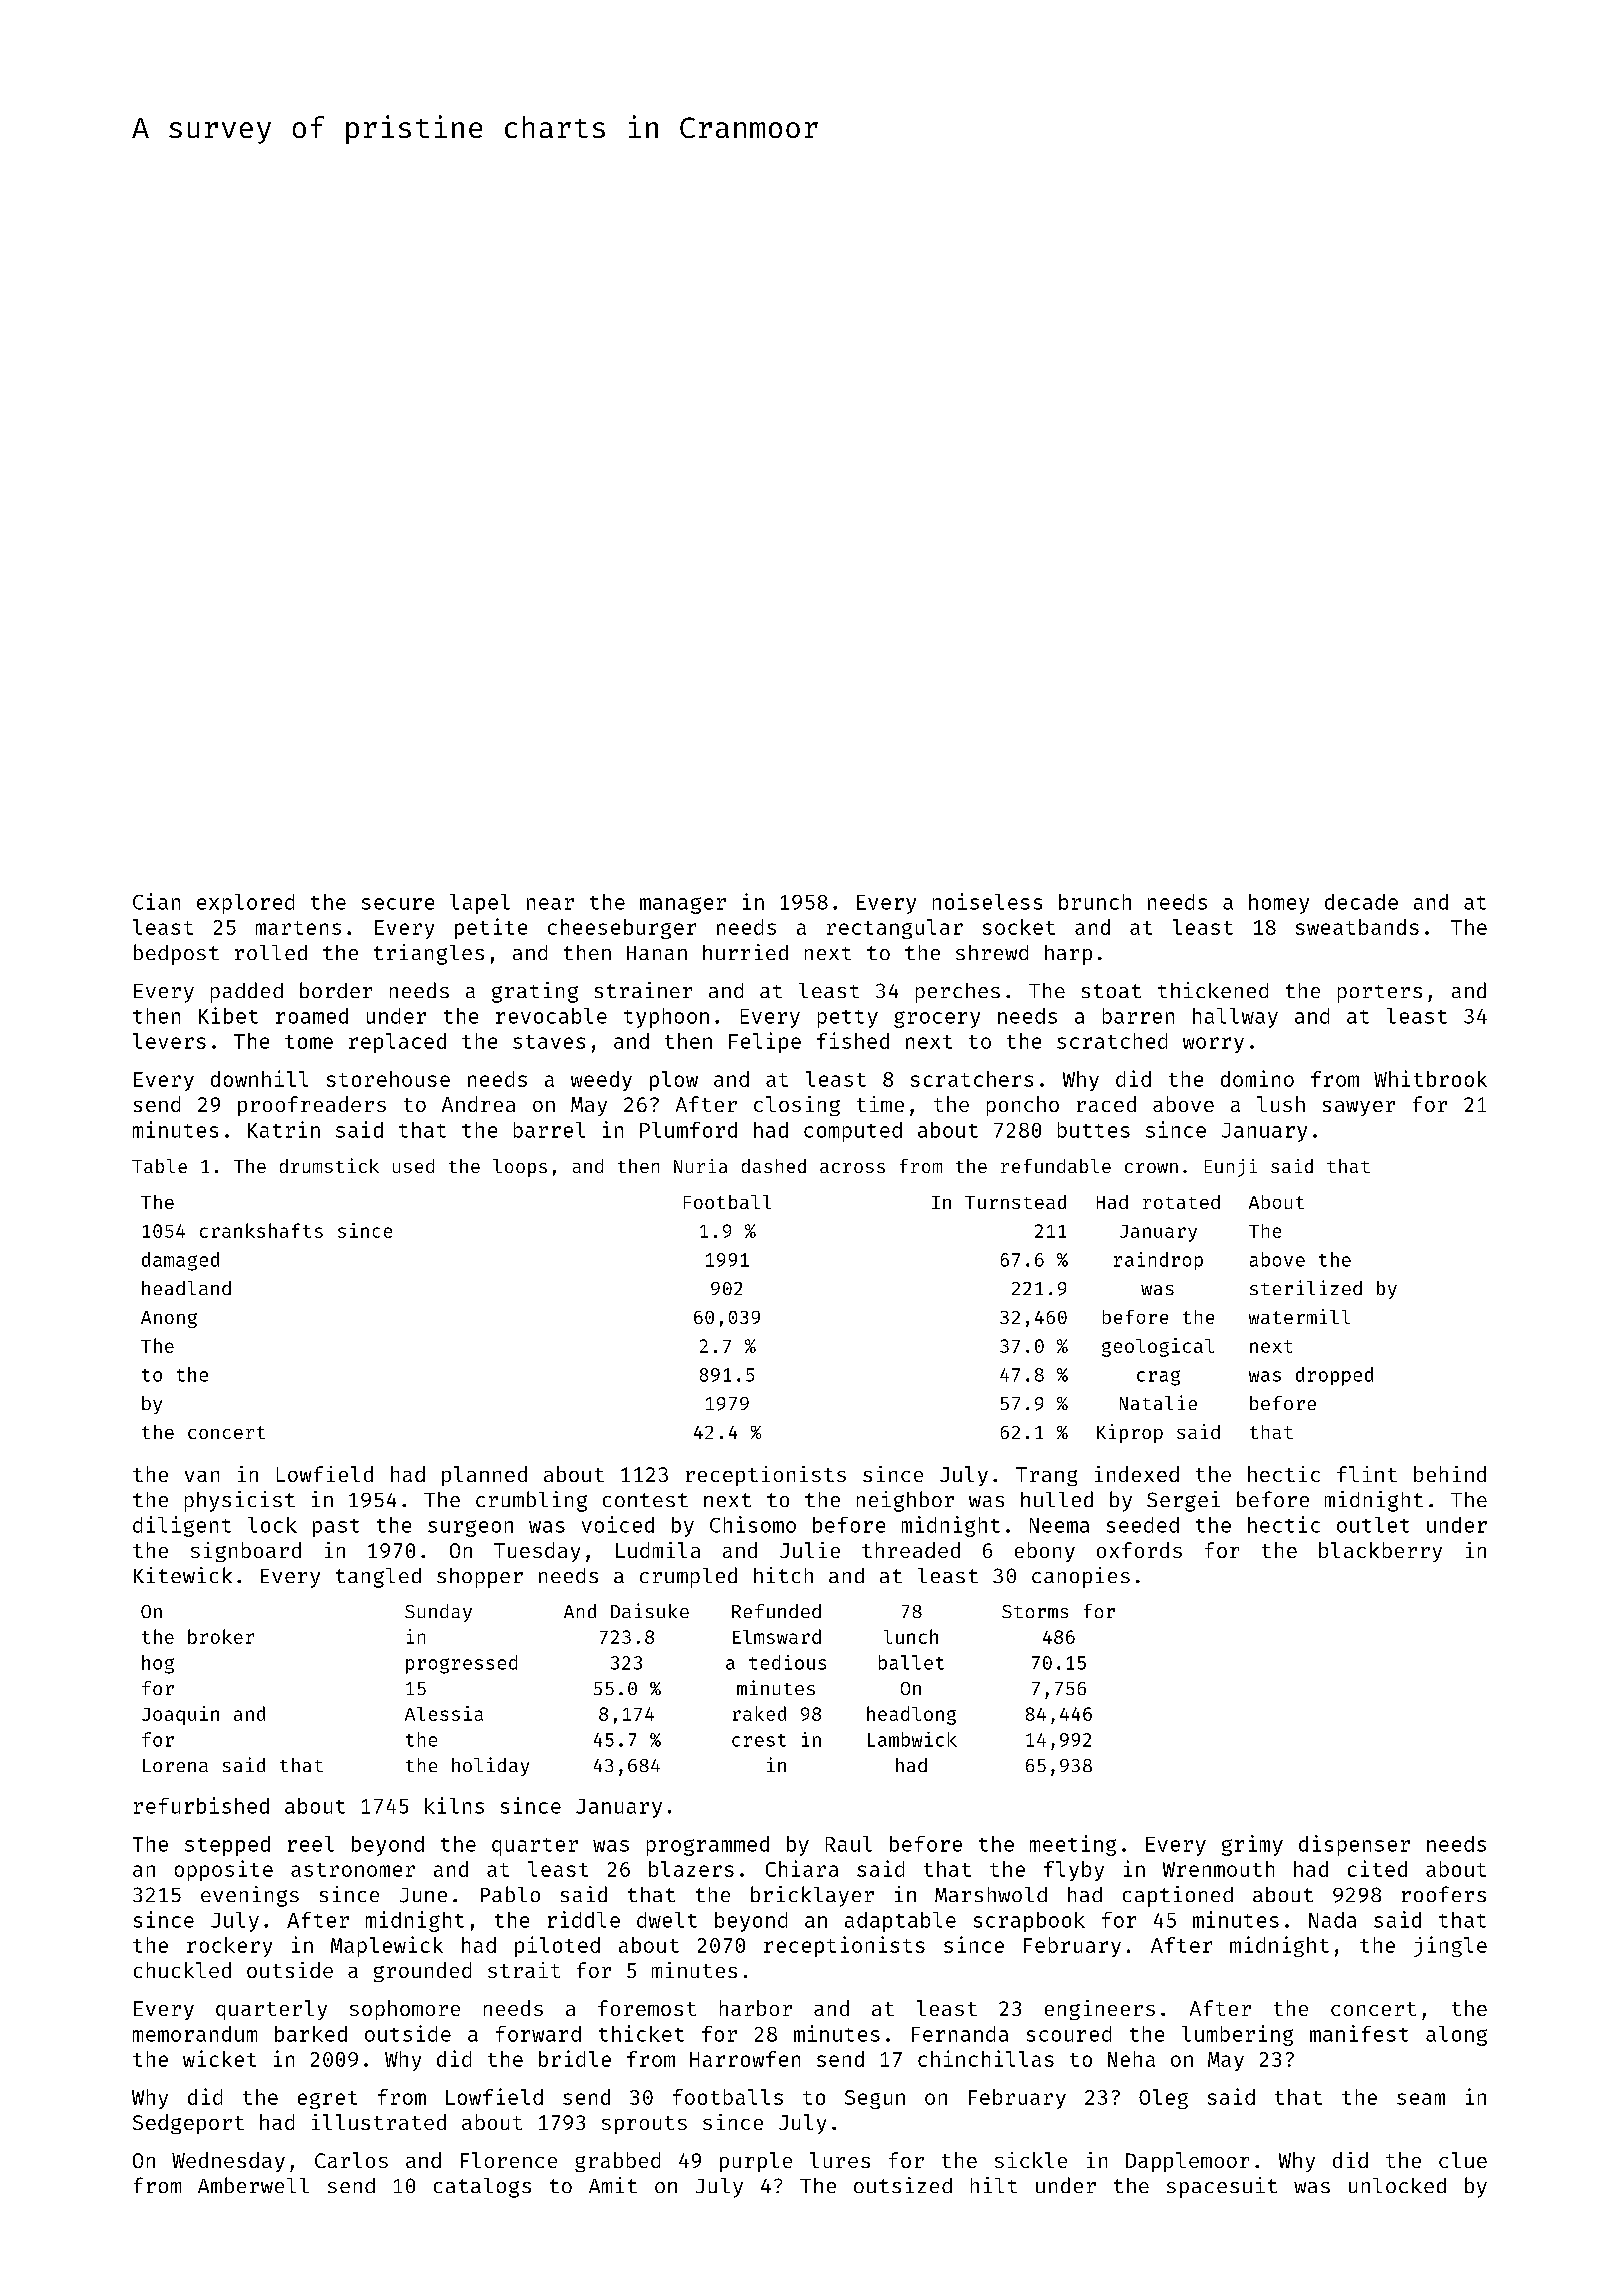 The width and height of the image is (1620, 2292). I want to click on Sergei, so click(1183, 1501).
